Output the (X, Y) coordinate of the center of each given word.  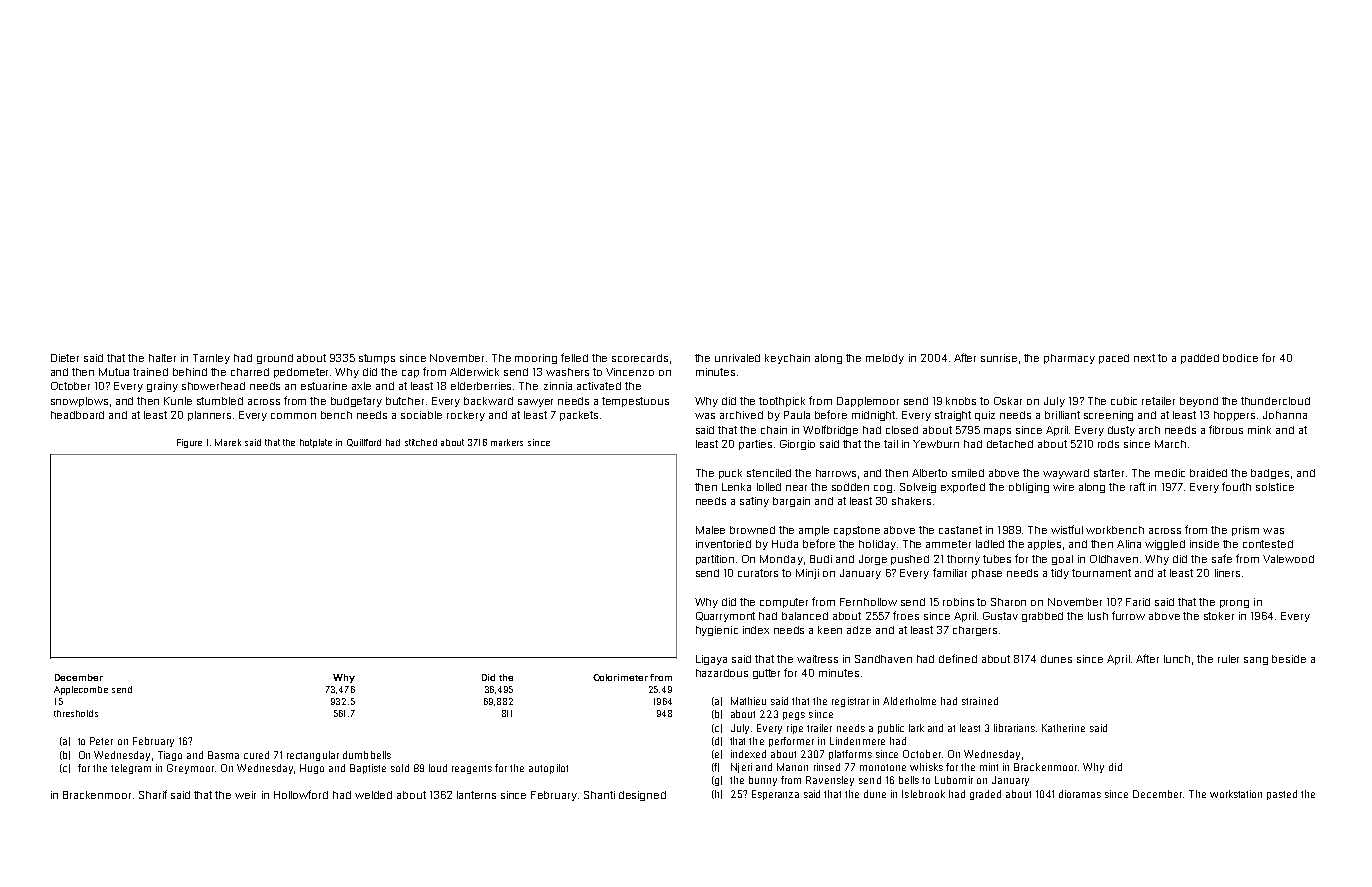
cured (256, 755)
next (1144, 358)
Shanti (599, 795)
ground (275, 359)
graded (985, 795)
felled (574, 357)
